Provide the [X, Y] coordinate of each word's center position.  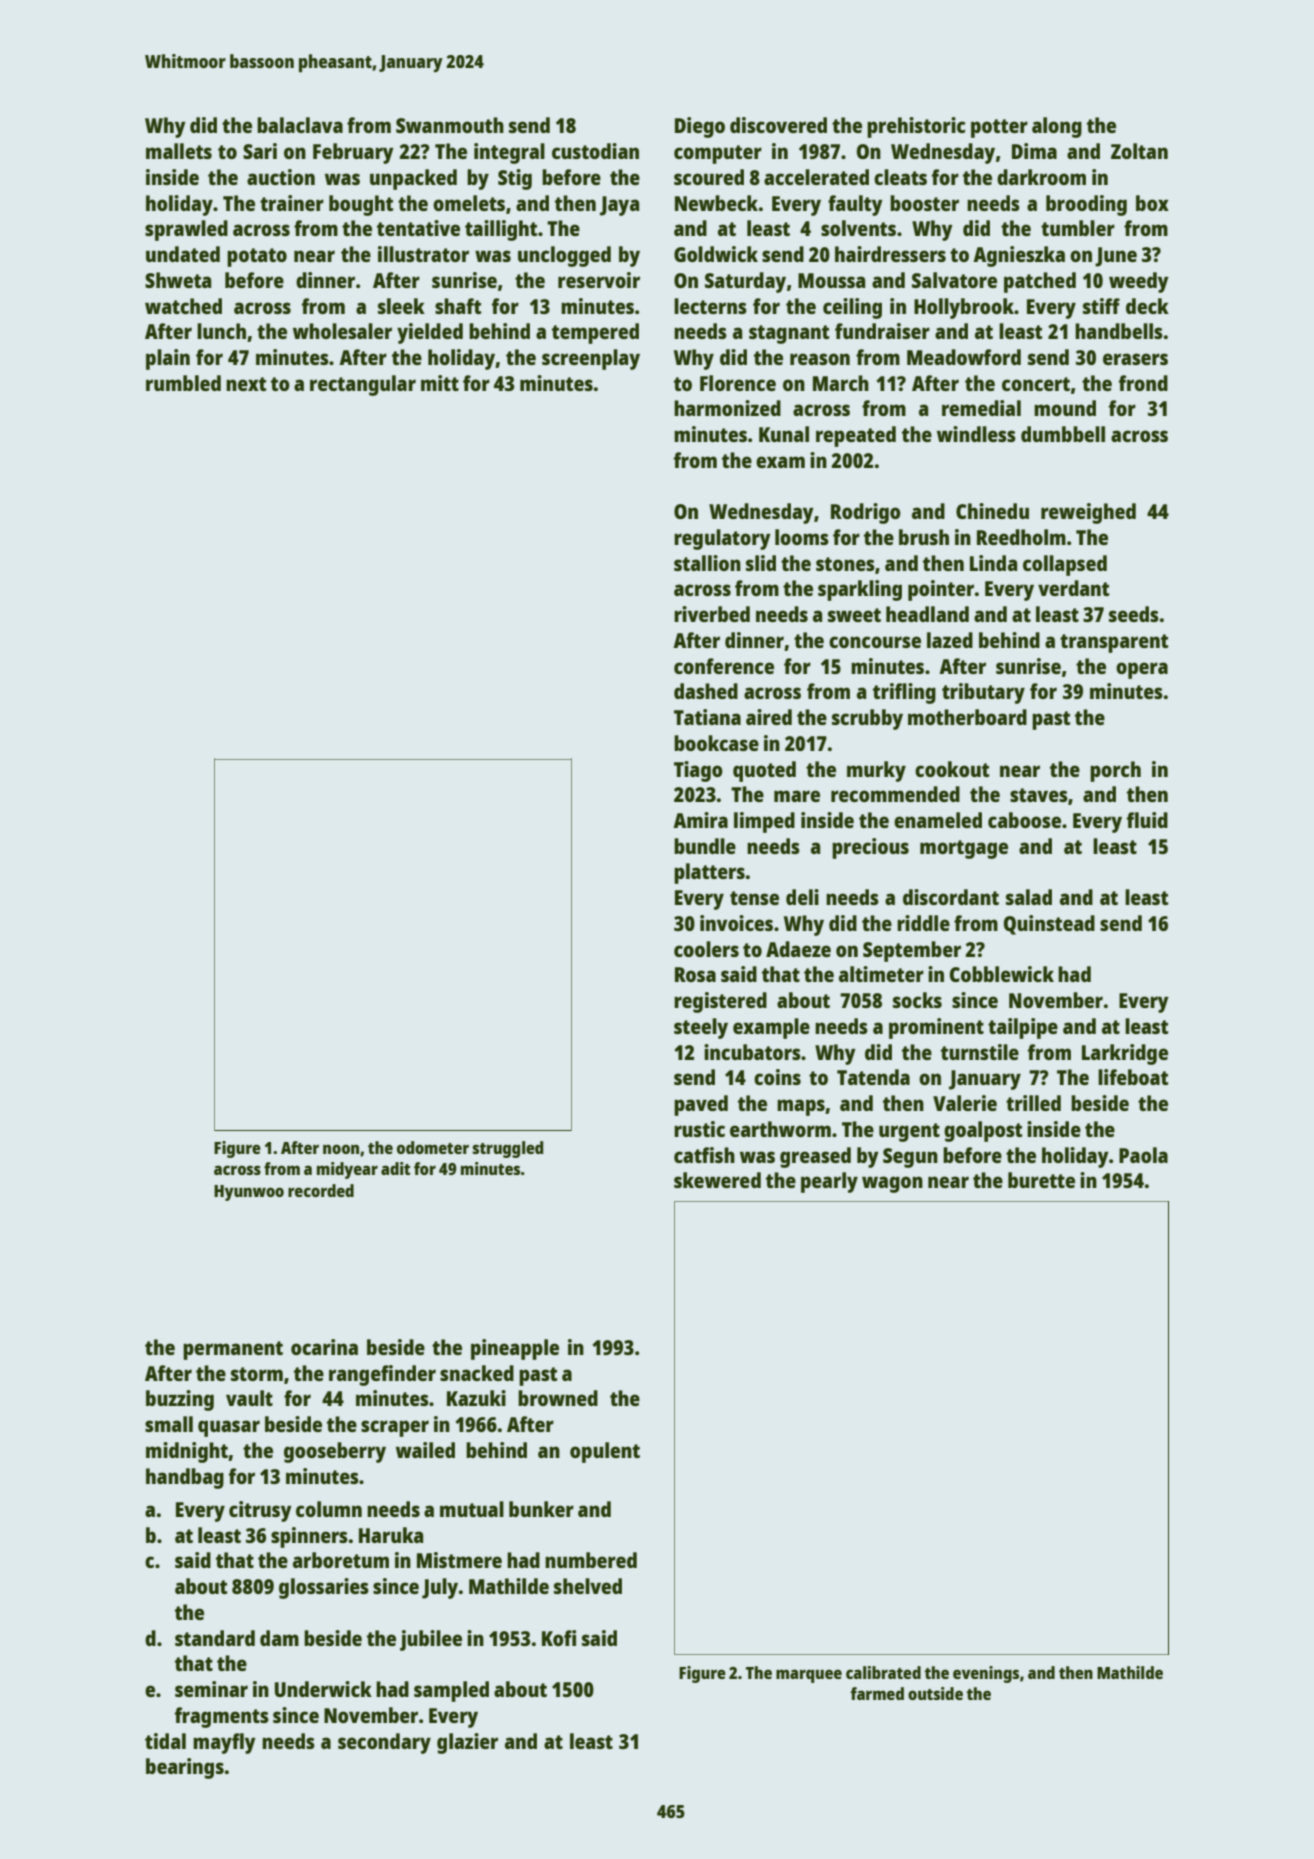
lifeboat [1133, 1077]
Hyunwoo [249, 1193]
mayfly [224, 1743]
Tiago [698, 771]
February [353, 153]
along [1057, 127]
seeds [1134, 614]
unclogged [564, 256]
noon [341, 1149]
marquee [809, 1676]
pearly [829, 1182]
